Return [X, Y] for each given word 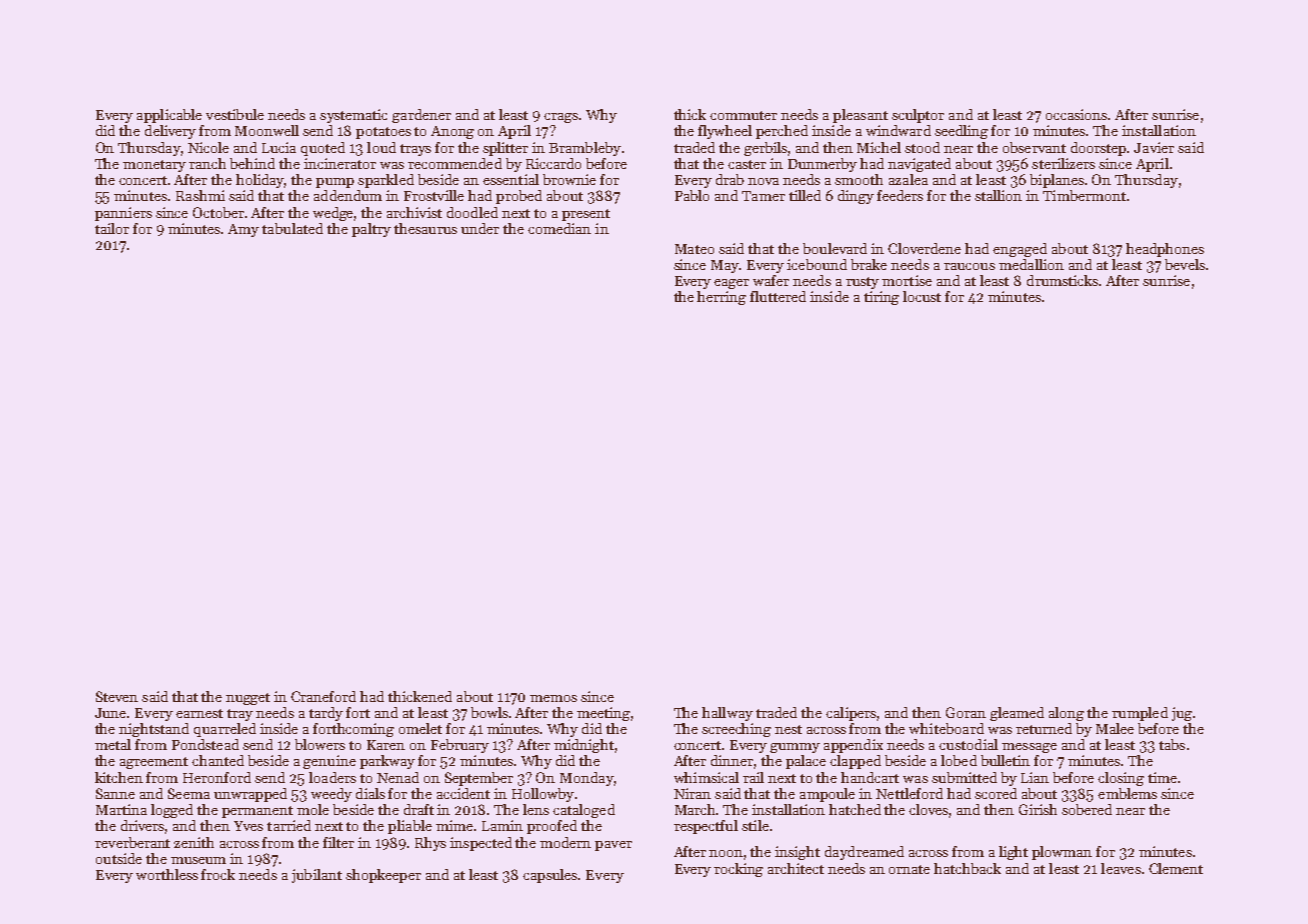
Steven [117, 696]
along [1066, 714]
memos [553, 698]
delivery [170, 132]
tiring [881, 298]
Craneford [323, 696]
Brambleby [585, 149]
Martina [121, 809]
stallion [998, 195]
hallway [727, 714]
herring [721, 298]
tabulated [292, 228]
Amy [243, 230]
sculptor [918, 116]
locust [922, 296]
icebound [817, 264]
